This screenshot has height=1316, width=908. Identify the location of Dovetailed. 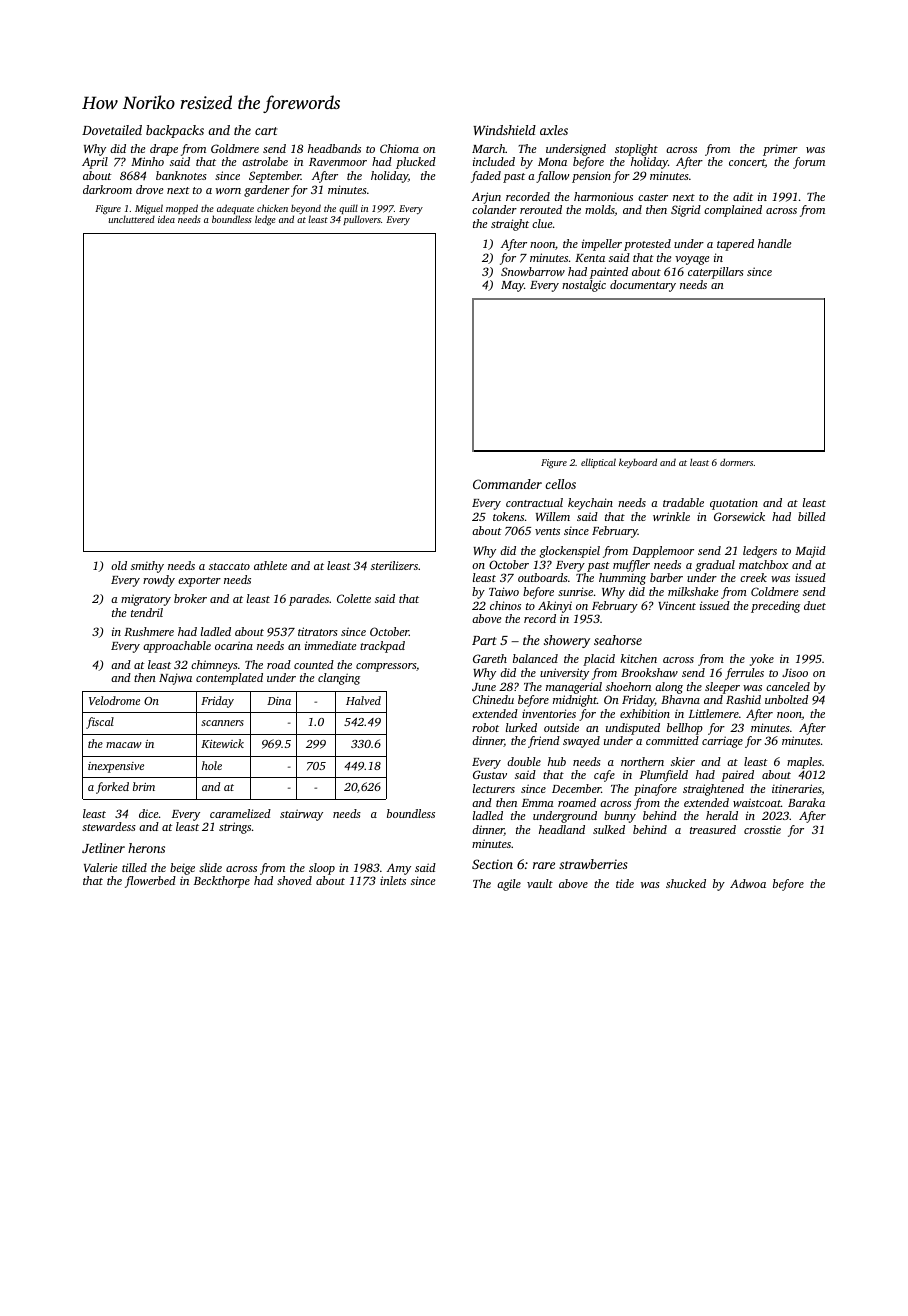
(112, 130).
